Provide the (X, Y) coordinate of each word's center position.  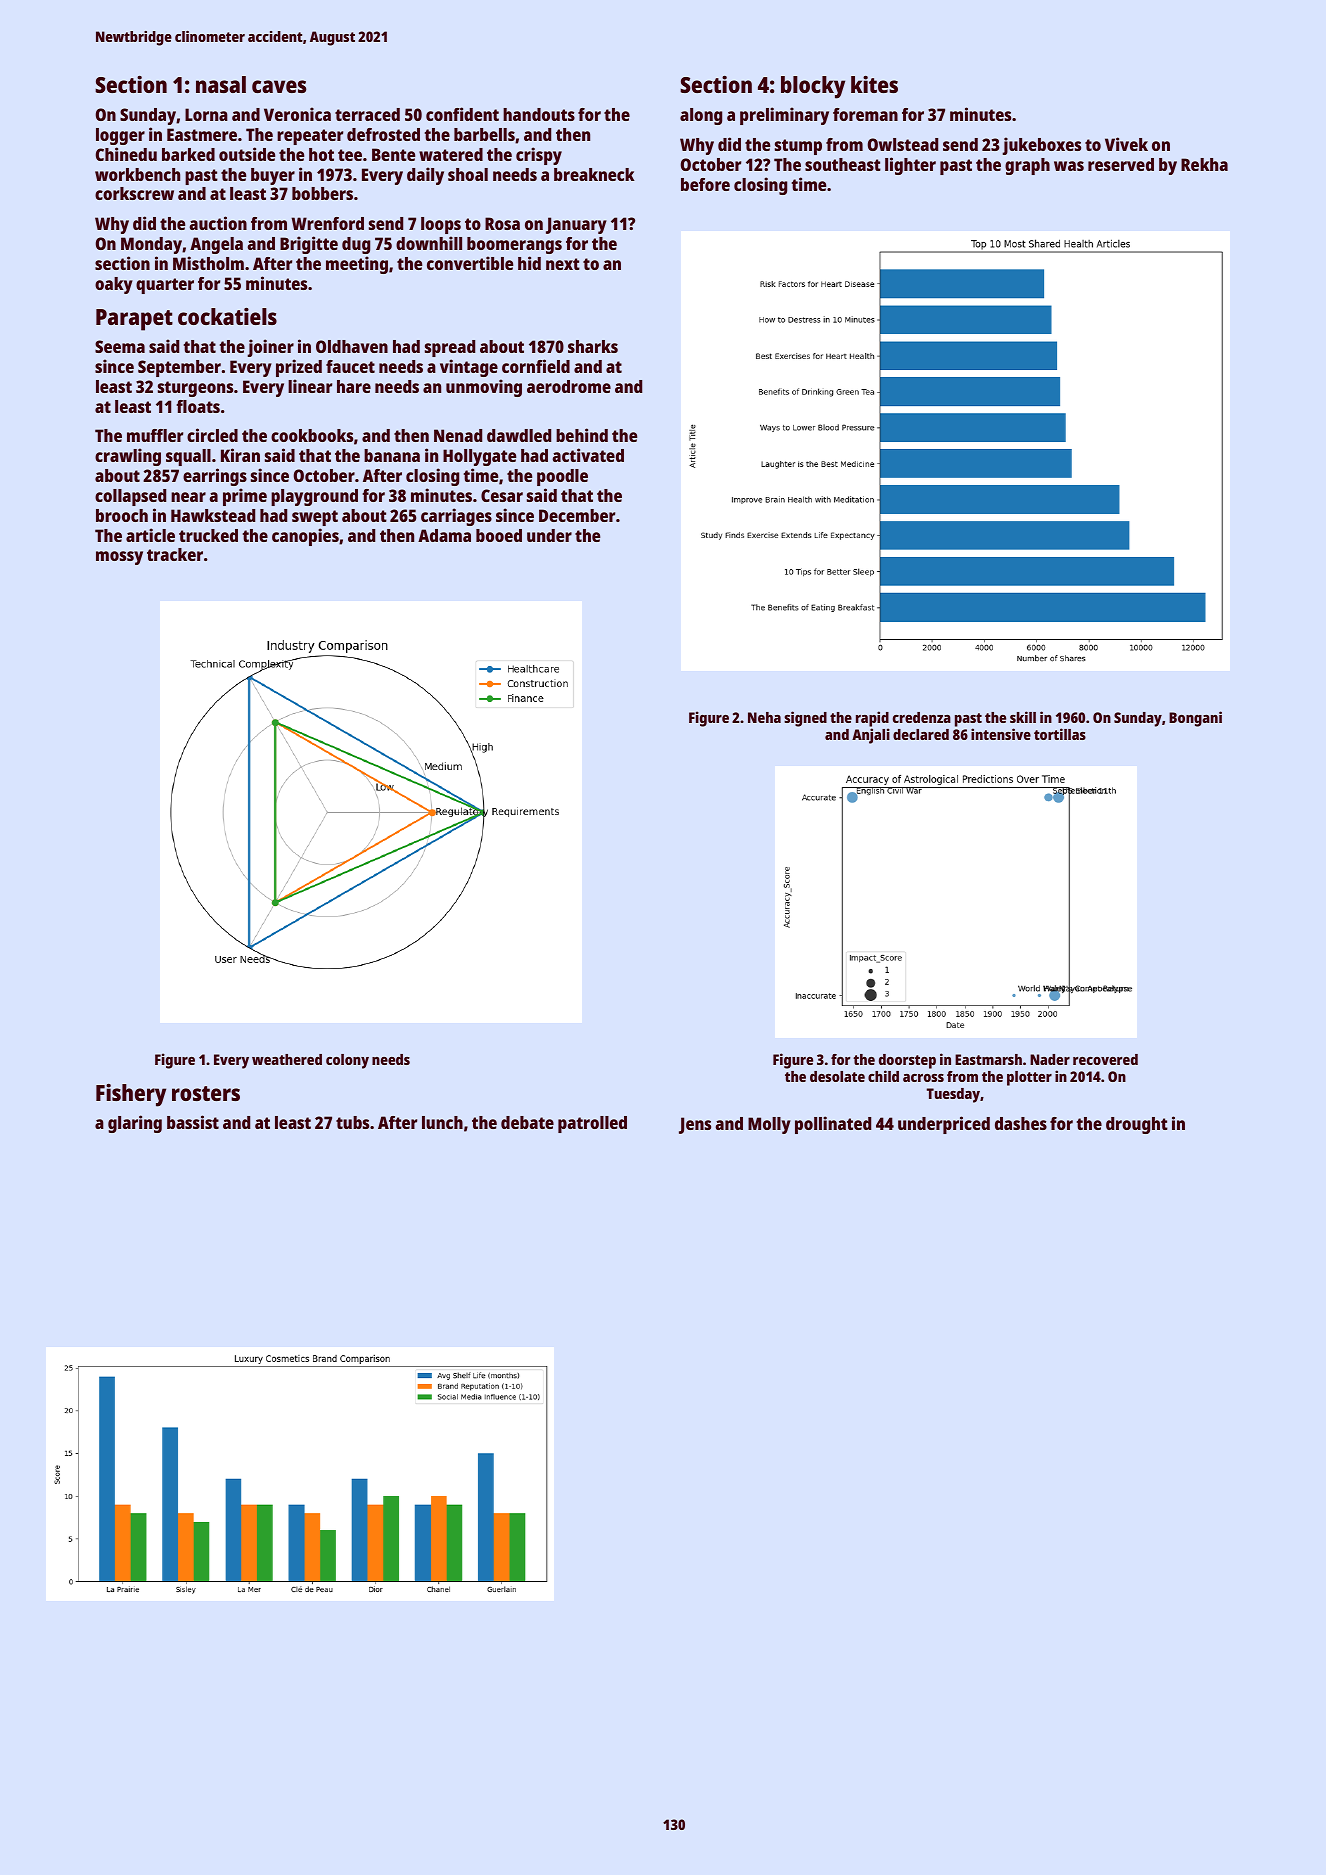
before (705, 184)
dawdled (519, 435)
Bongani (1195, 719)
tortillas (1060, 734)
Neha (764, 717)
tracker (175, 554)
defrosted (383, 134)
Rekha (1204, 164)
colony (347, 1061)
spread (450, 348)
